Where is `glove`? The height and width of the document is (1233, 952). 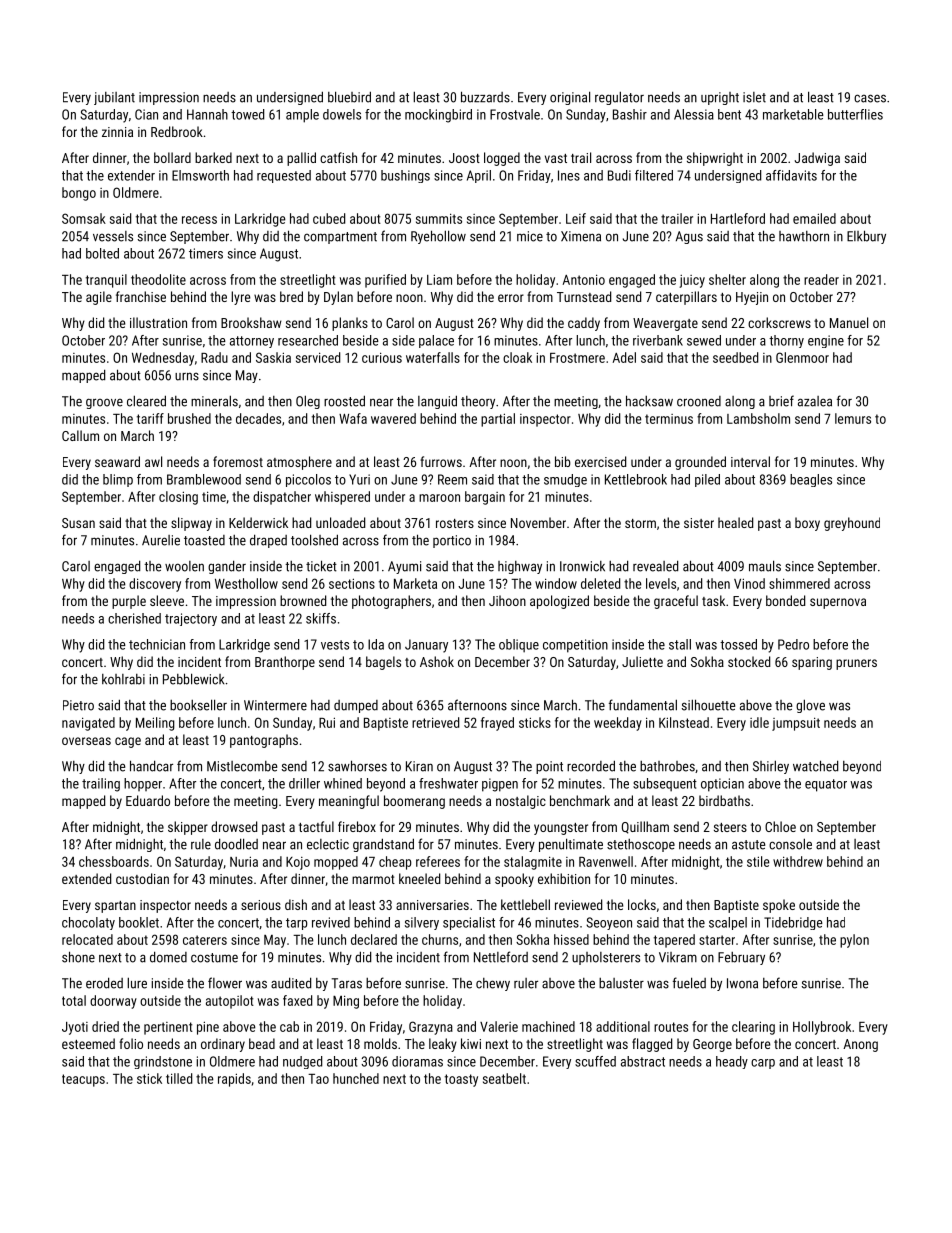
glove is located at coordinates (810, 706).
